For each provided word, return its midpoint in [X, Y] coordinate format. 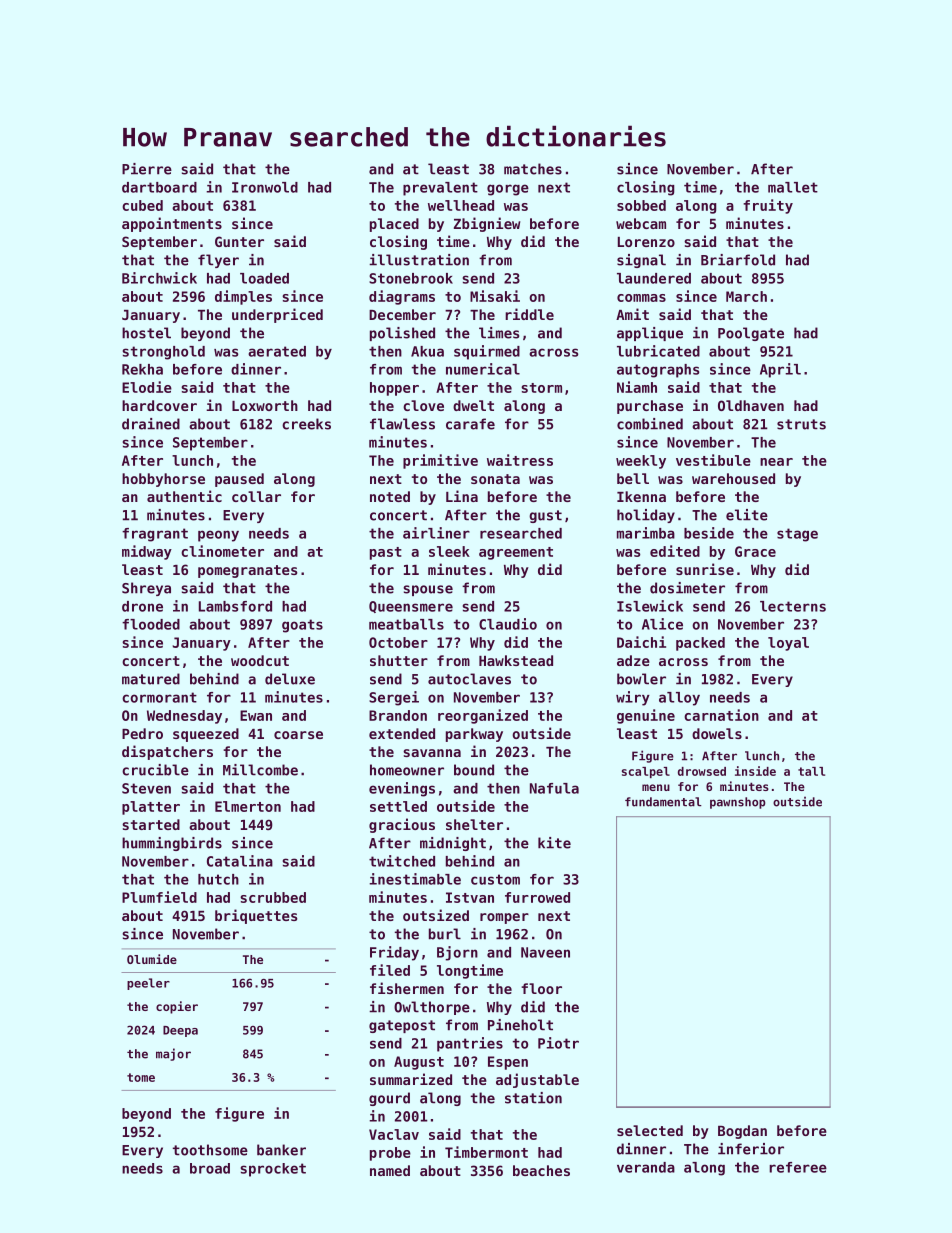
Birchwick [159, 278]
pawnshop [738, 803]
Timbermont [486, 1152]
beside [709, 533]
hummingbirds [172, 844]
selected [650, 1130]
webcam [641, 223]
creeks [306, 424]
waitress [520, 460]
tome [141, 1077]
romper [504, 918]
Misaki [495, 296]
